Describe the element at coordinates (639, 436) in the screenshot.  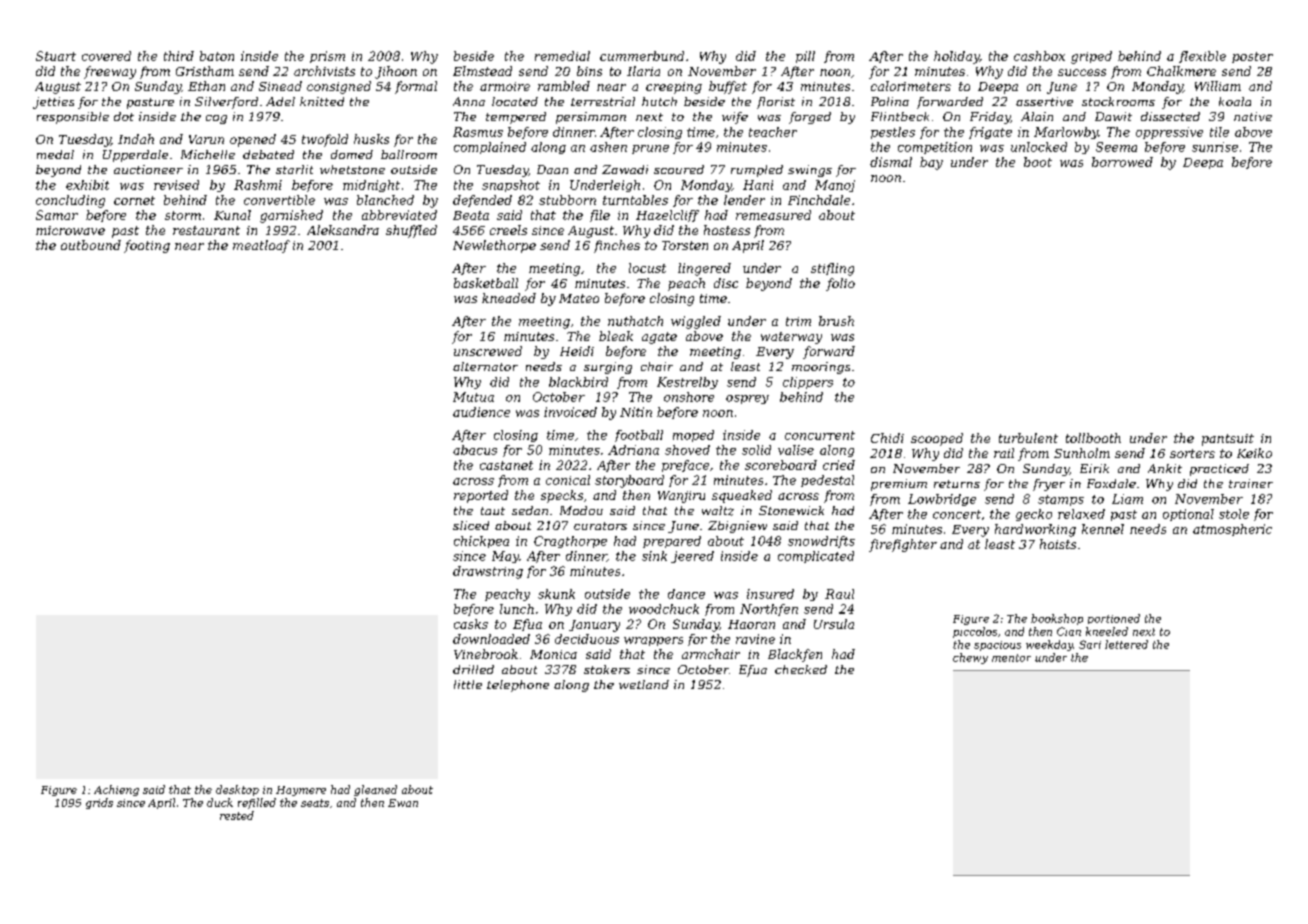
I see `football` at that location.
